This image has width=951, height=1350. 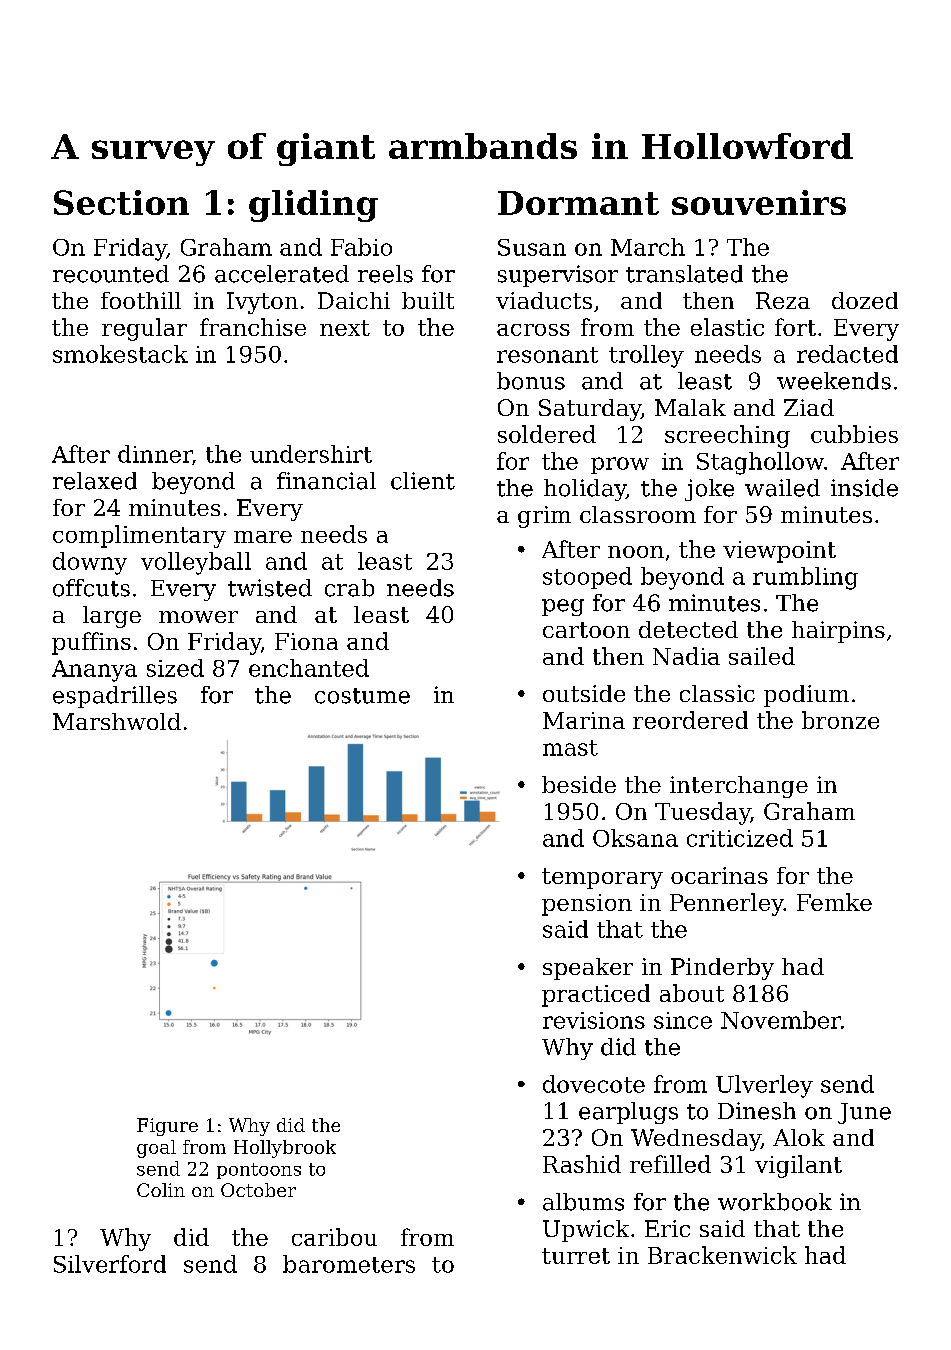 I want to click on Figure, so click(x=167, y=1127).
